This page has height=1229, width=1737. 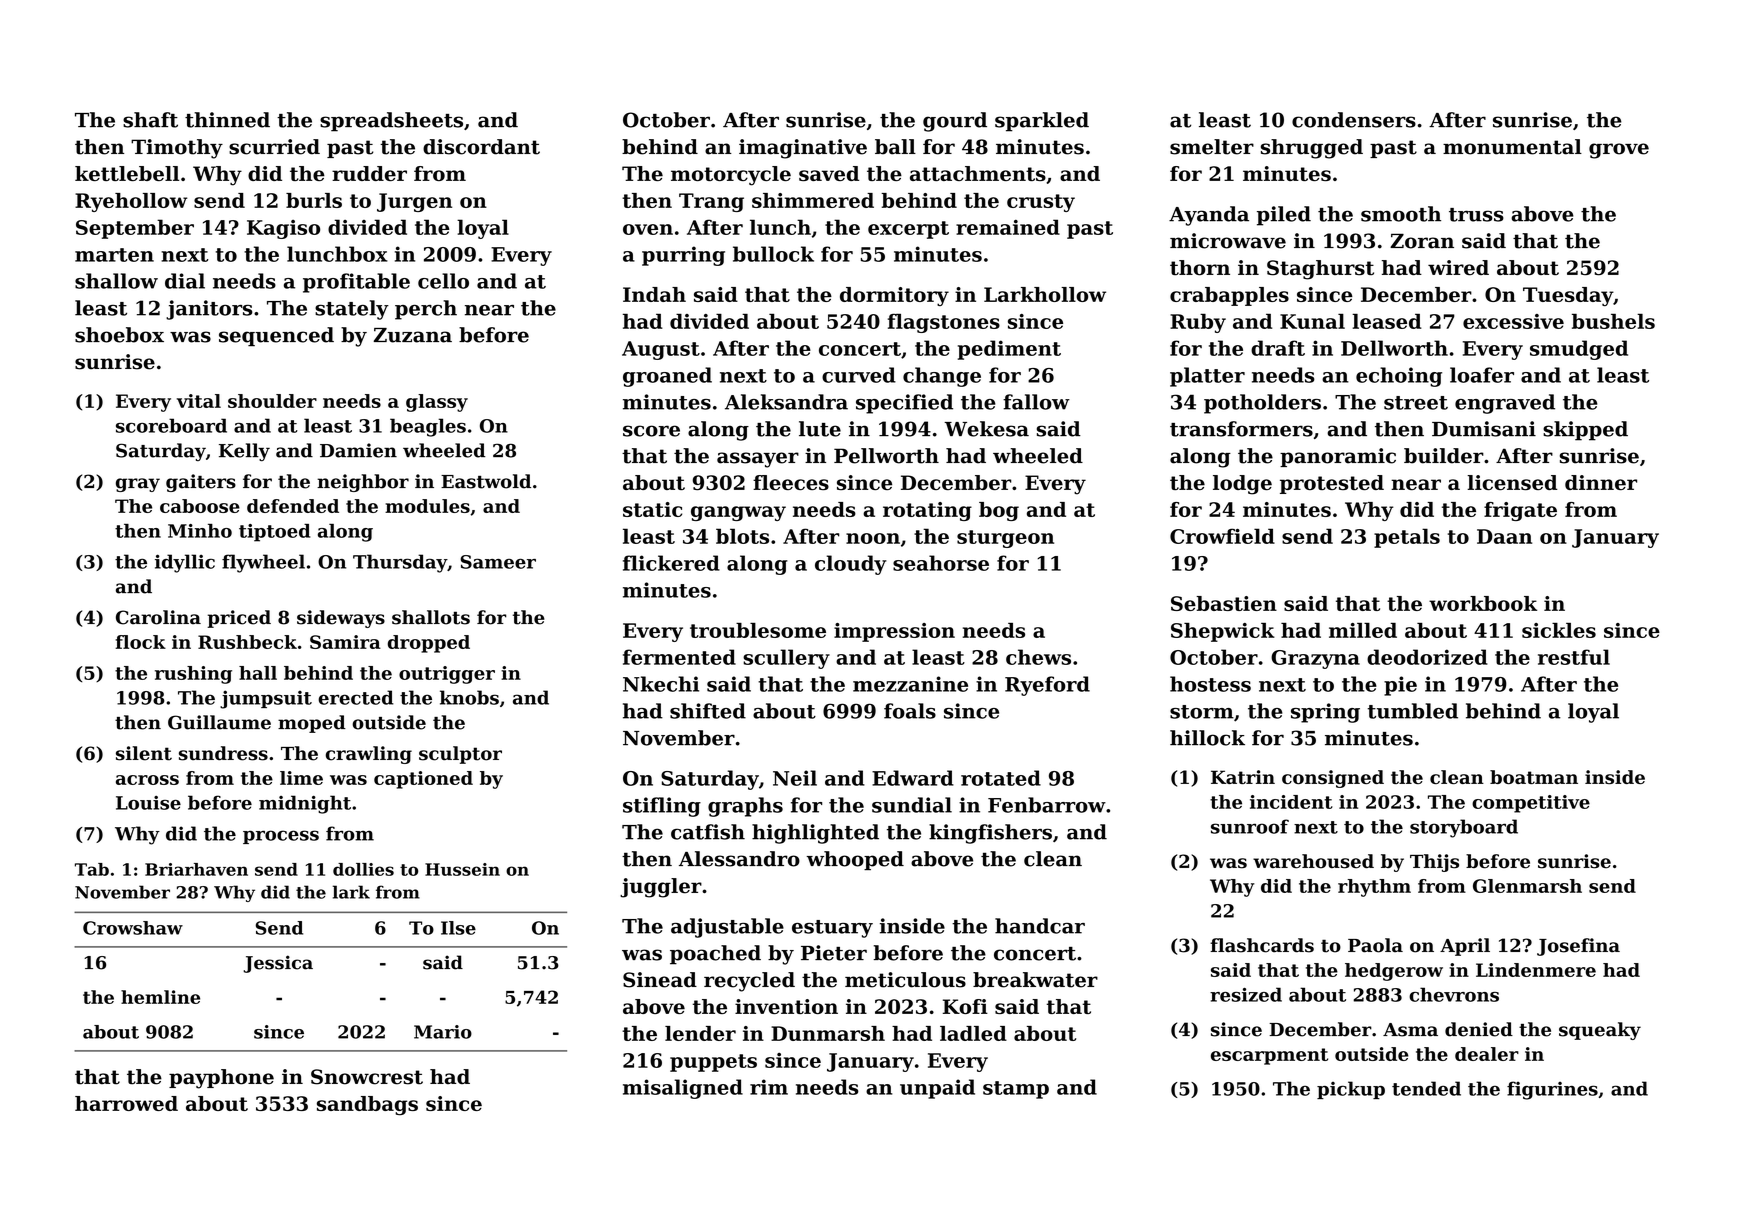 What do you see at coordinates (1042, 122) in the page?
I see `sparkled` at bounding box center [1042, 122].
